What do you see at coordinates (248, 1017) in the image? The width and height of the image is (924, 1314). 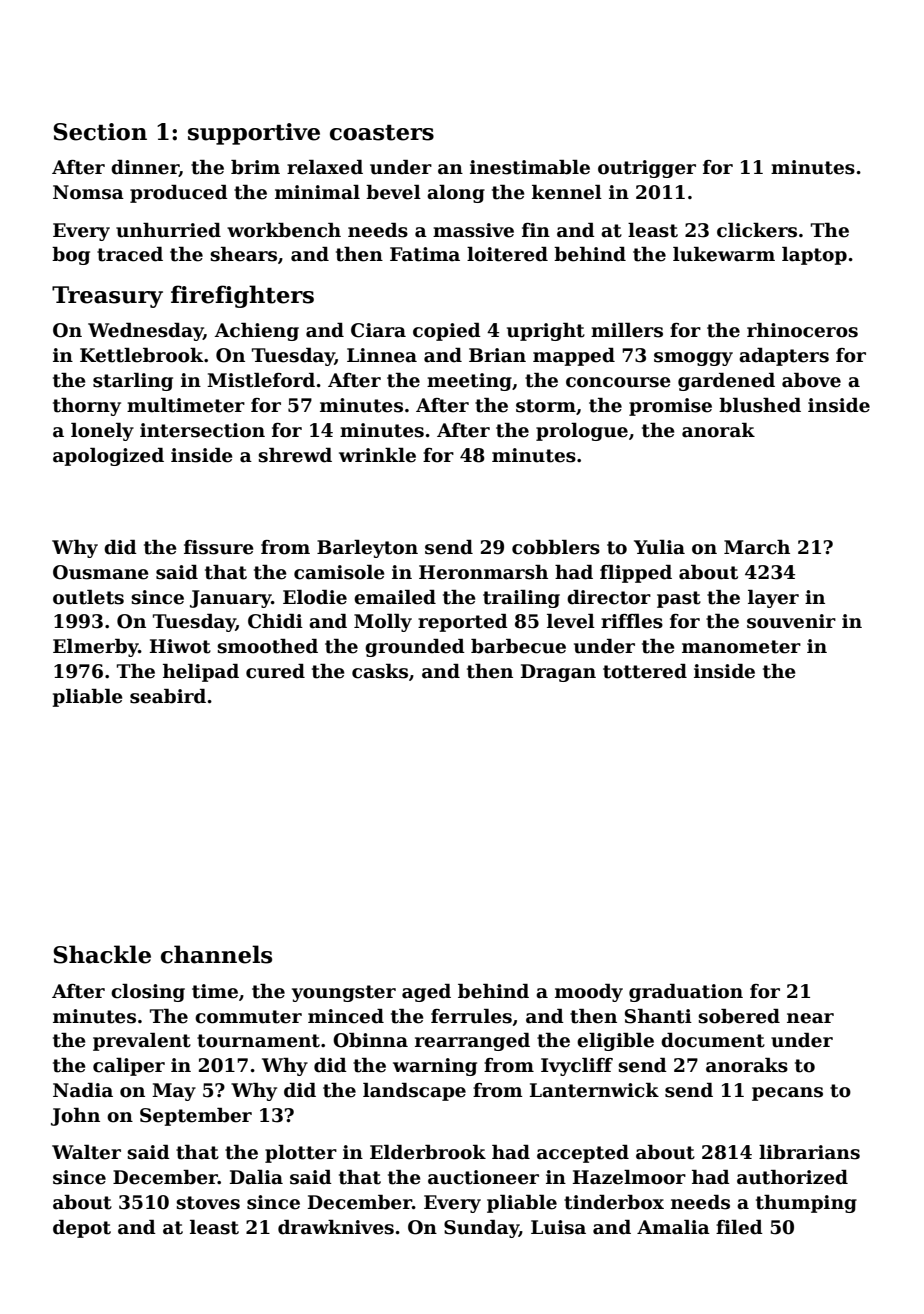 I see `commuter` at bounding box center [248, 1017].
